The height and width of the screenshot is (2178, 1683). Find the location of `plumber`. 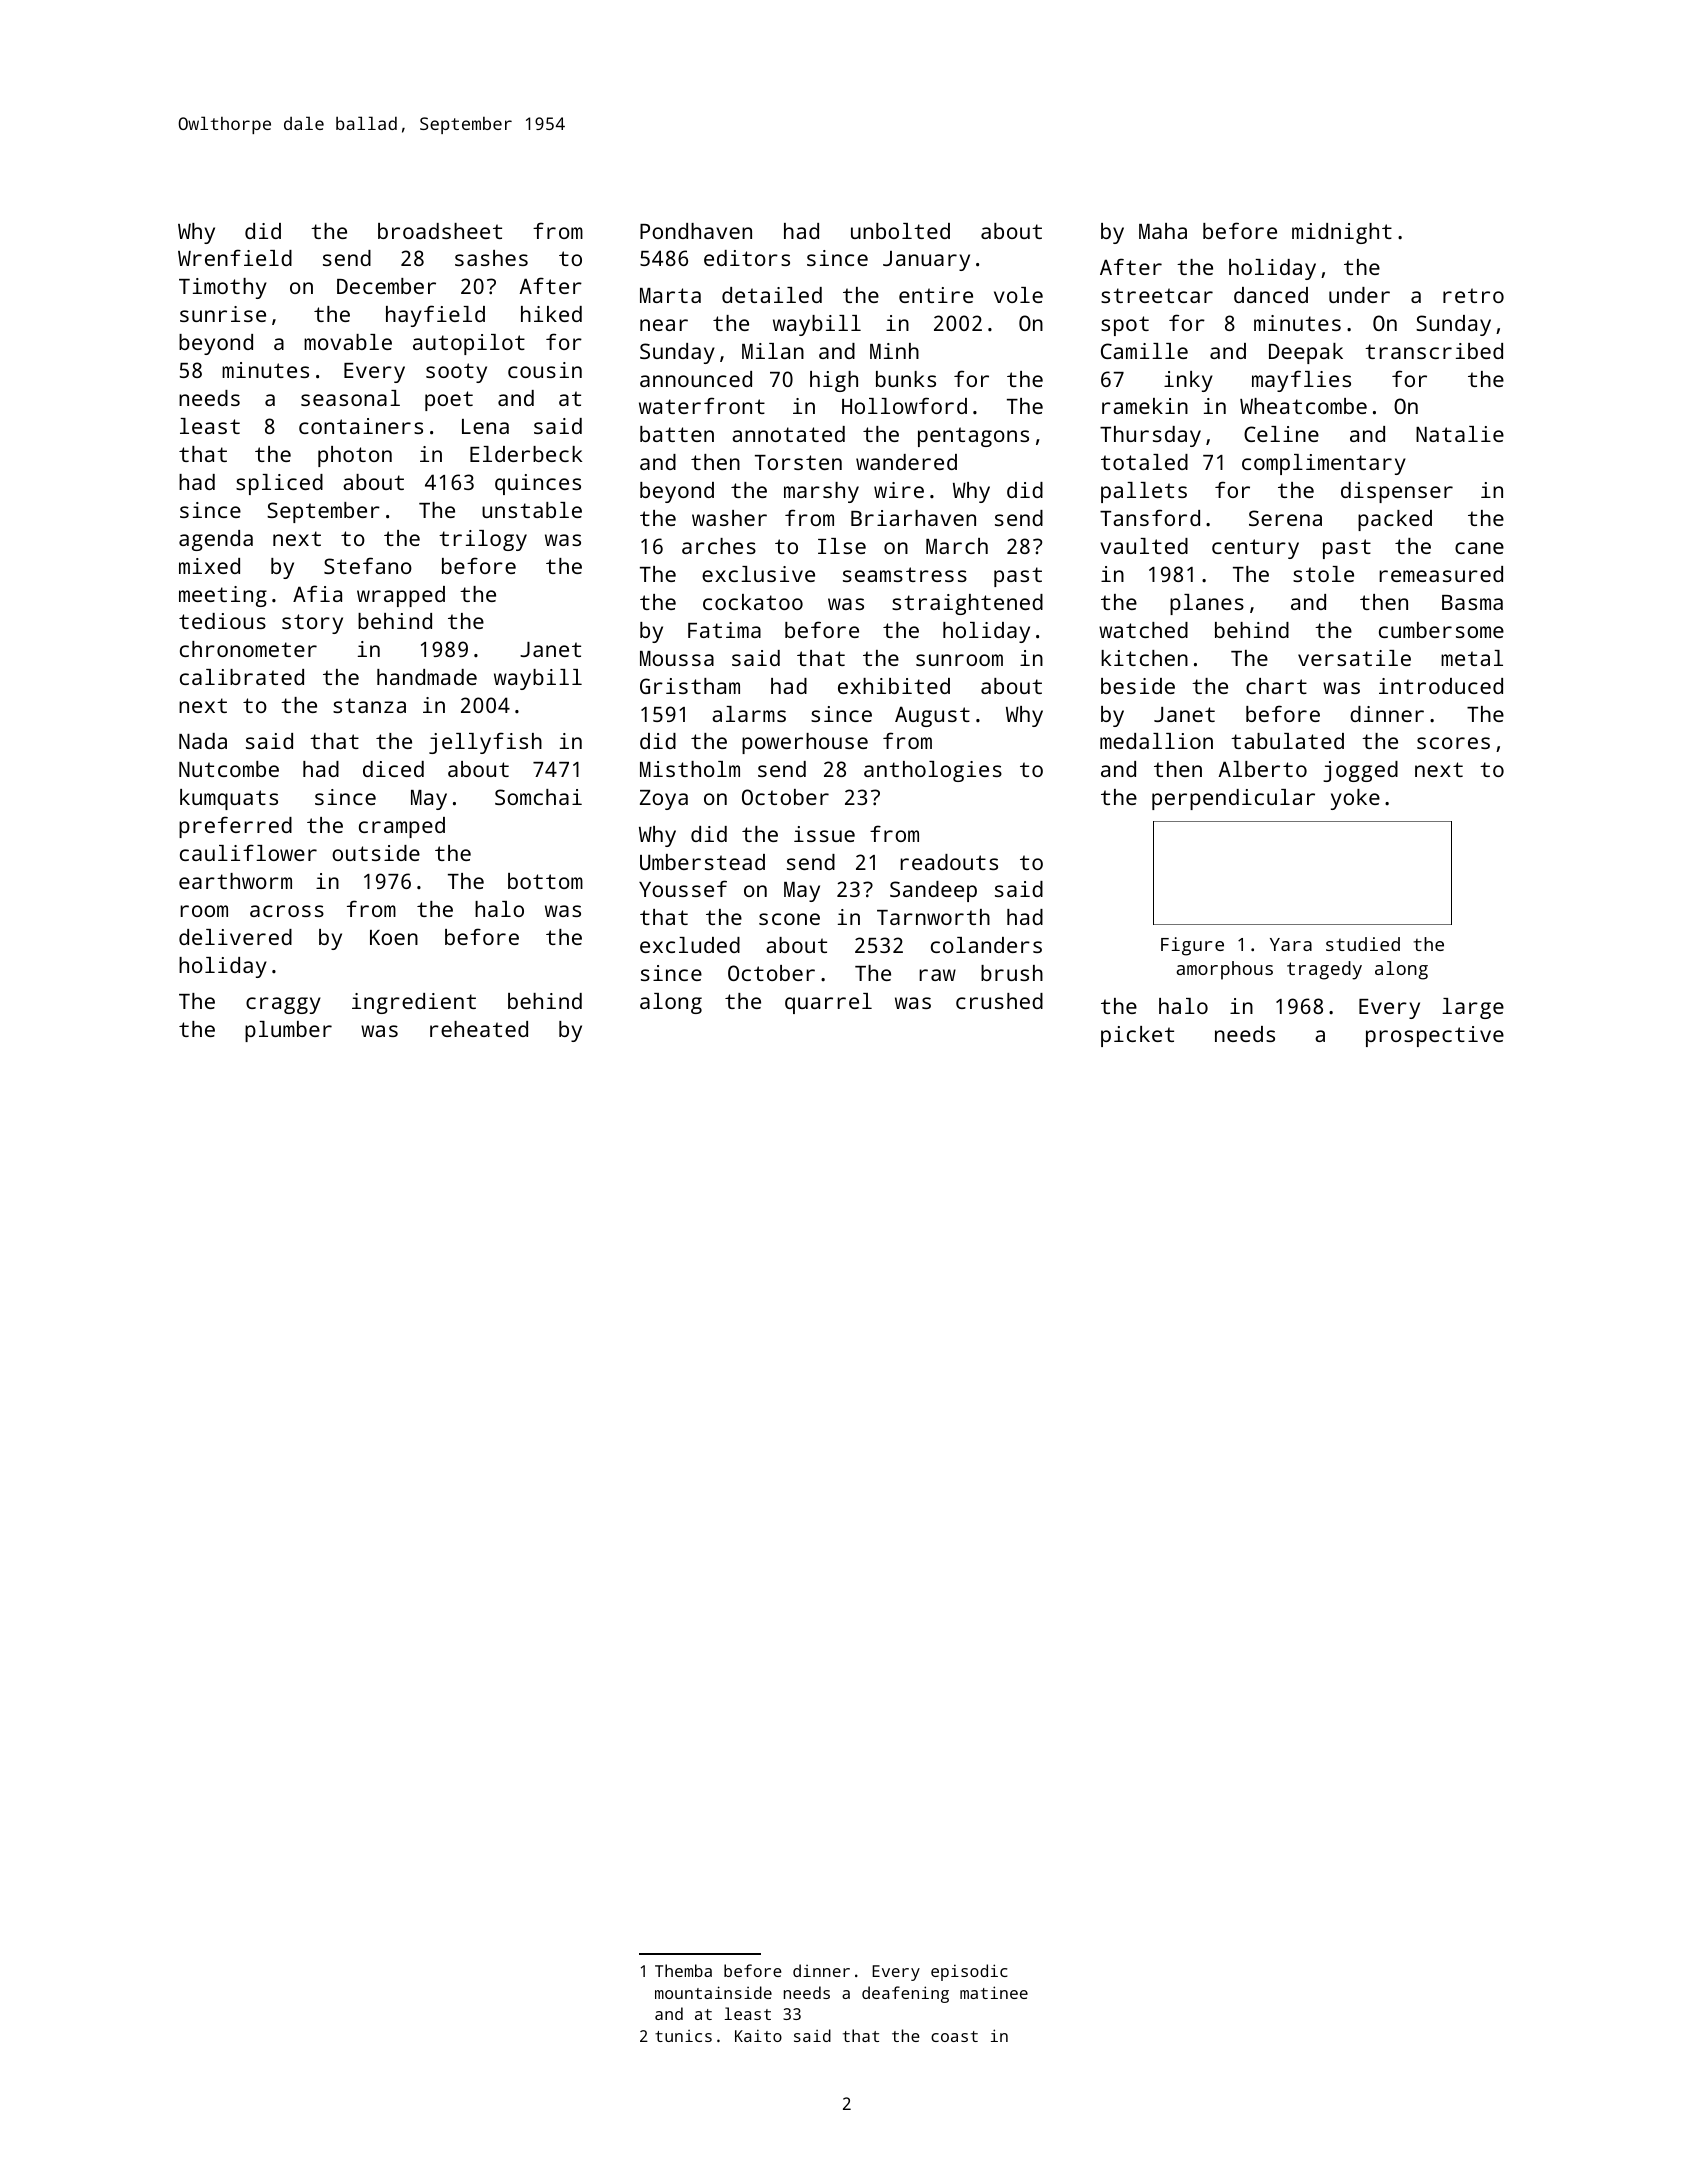

plumber is located at coordinates (288, 1031).
